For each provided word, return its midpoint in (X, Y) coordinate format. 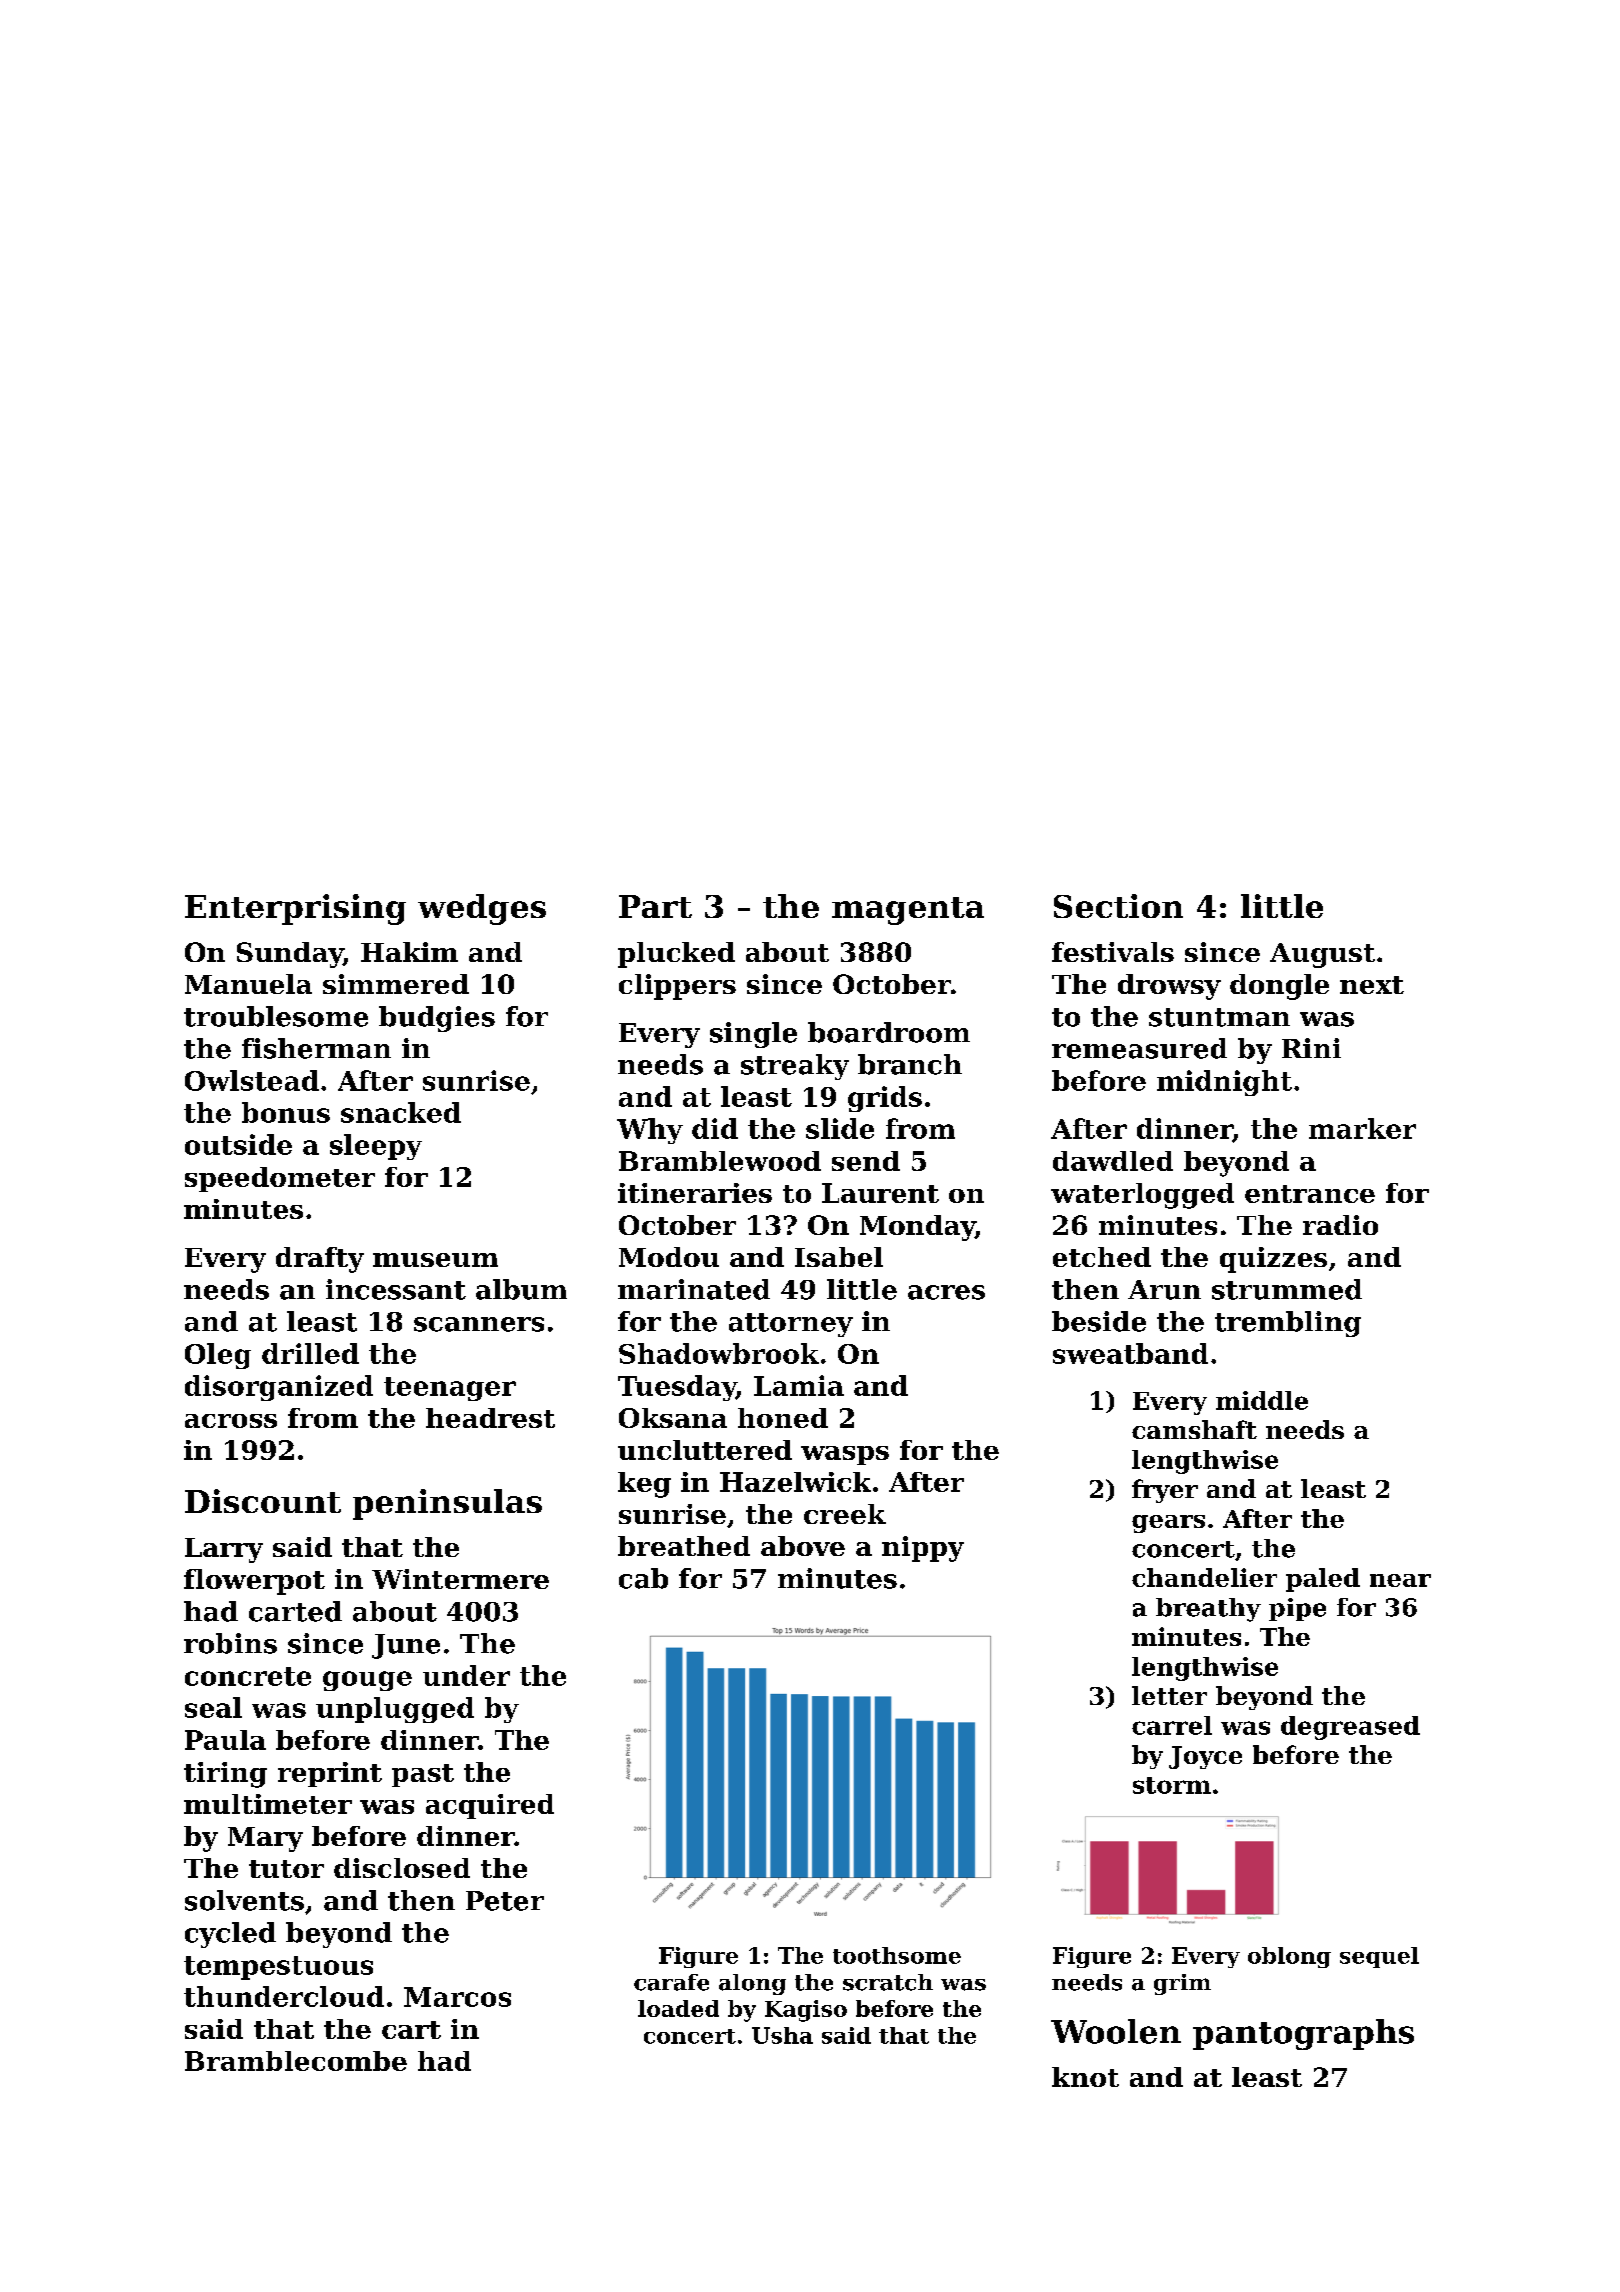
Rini (1311, 1048)
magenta (908, 911)
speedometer (280, 1179)
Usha (782, 2035)
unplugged (395, 1710)
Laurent (880, 1193)
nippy (923, 1549)
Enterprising (295, 909)
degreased (1350, 1728)
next (1372, 985)
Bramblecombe (296, 2061)
